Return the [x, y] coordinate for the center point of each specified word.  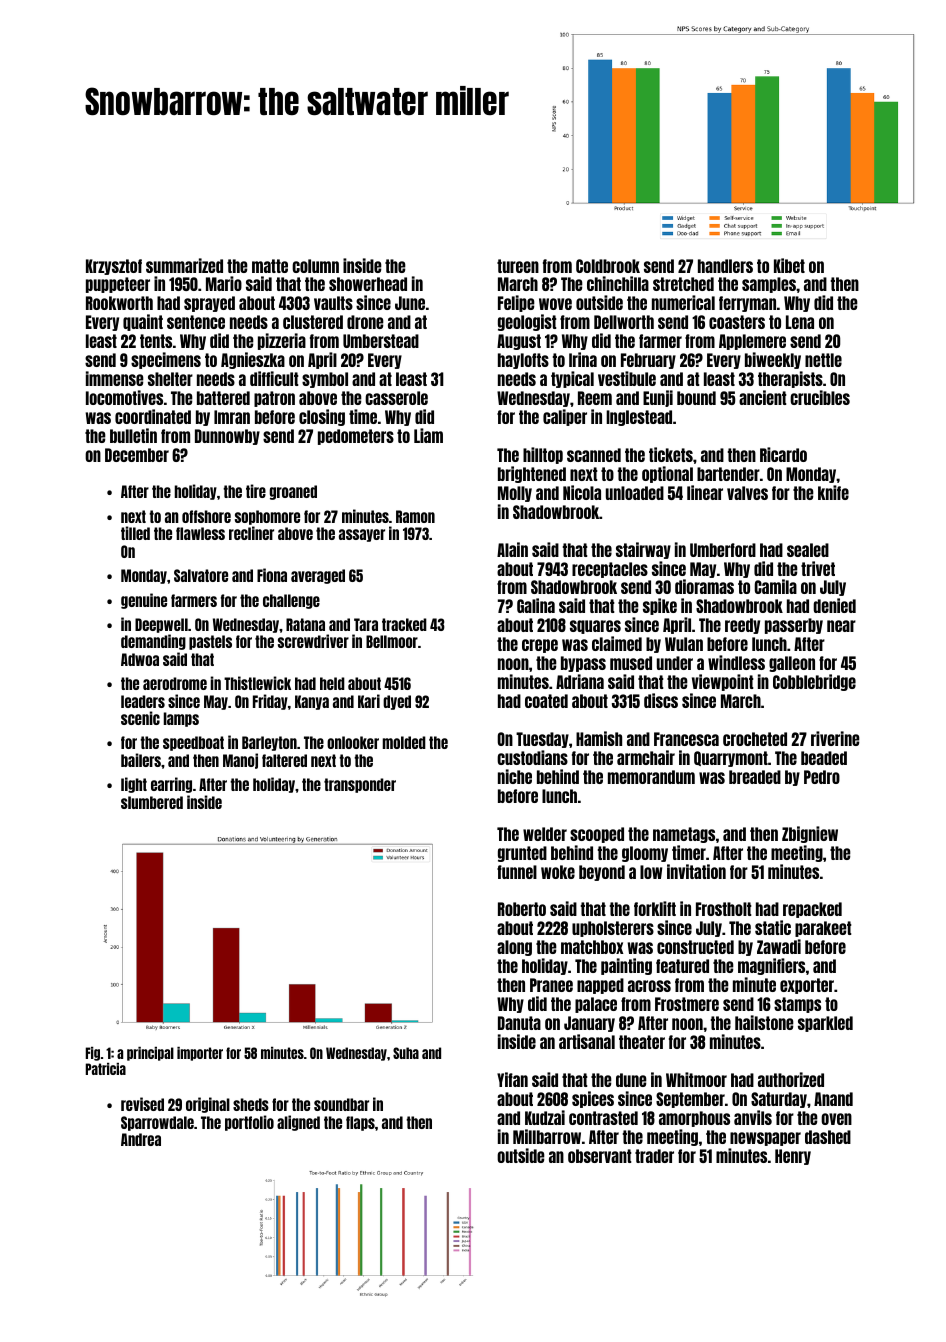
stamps [797, 1005]
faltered [284, 760]
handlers [725, 266]
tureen [518, 266]
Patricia [106, 1069]
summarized [184, 265]
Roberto [522, 909]
